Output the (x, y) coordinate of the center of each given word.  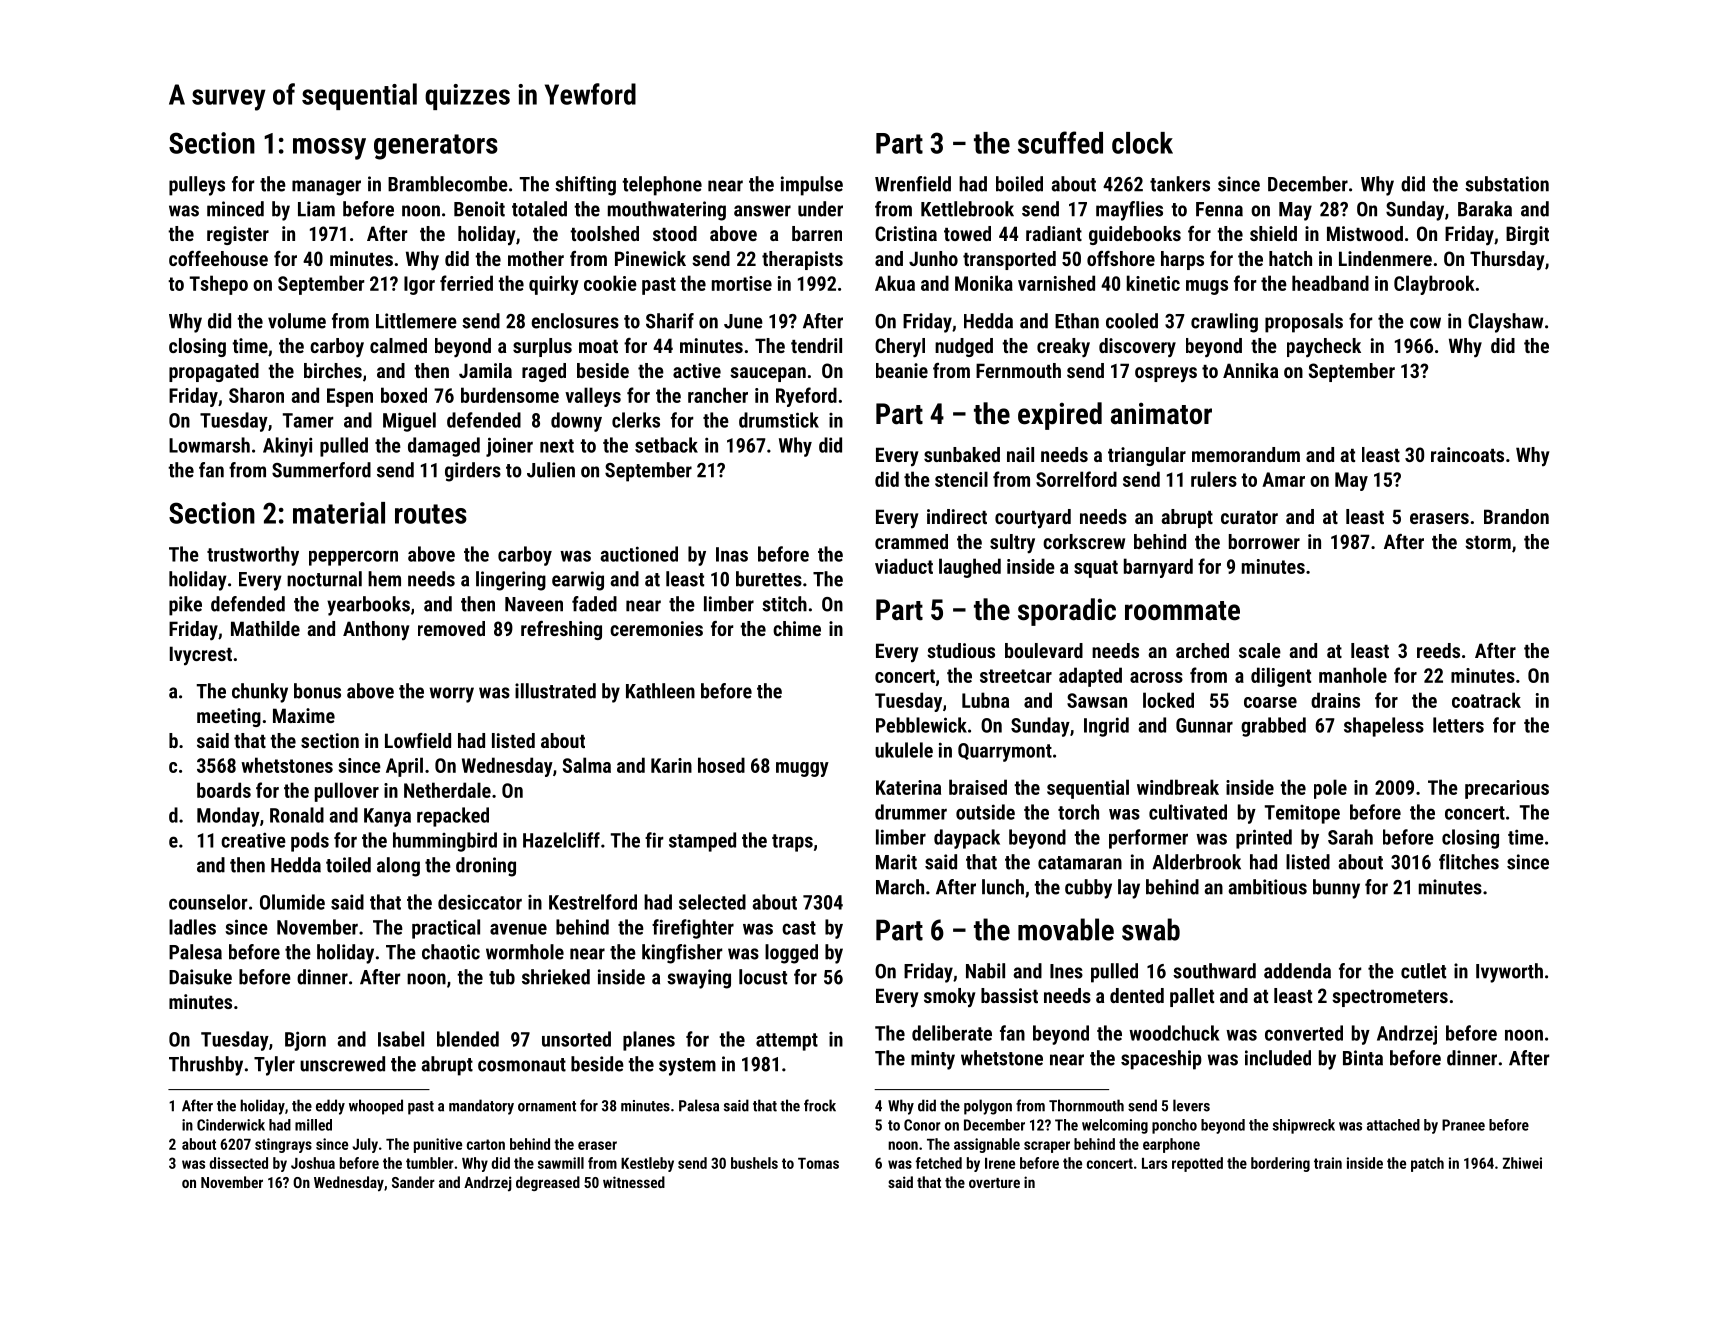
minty (933, 1060)
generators (436, 147)
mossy (329, 149)
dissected (239, 1163)
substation (1507, 184)
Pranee (1463, 1125)
